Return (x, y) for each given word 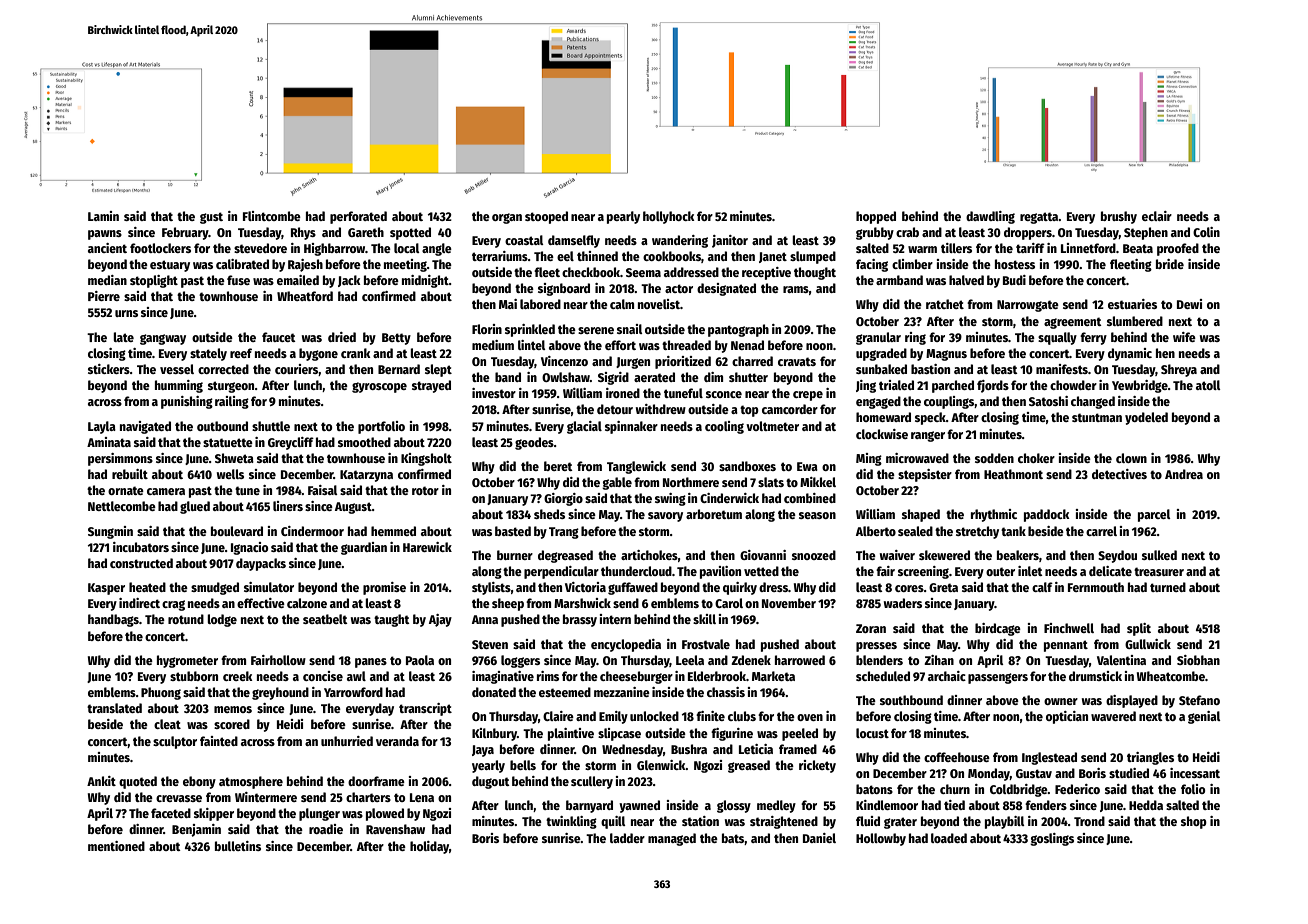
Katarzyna (366, 476)
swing (670, 499)
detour (615, 409)
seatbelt (325, 619)
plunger (319, 814)
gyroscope (379, 387)
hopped (876, 217)
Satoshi (1048, 401)
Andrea (1184, 474)
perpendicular (561, 572)
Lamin (103, 216)
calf (1042, 587)
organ (507, 218)
